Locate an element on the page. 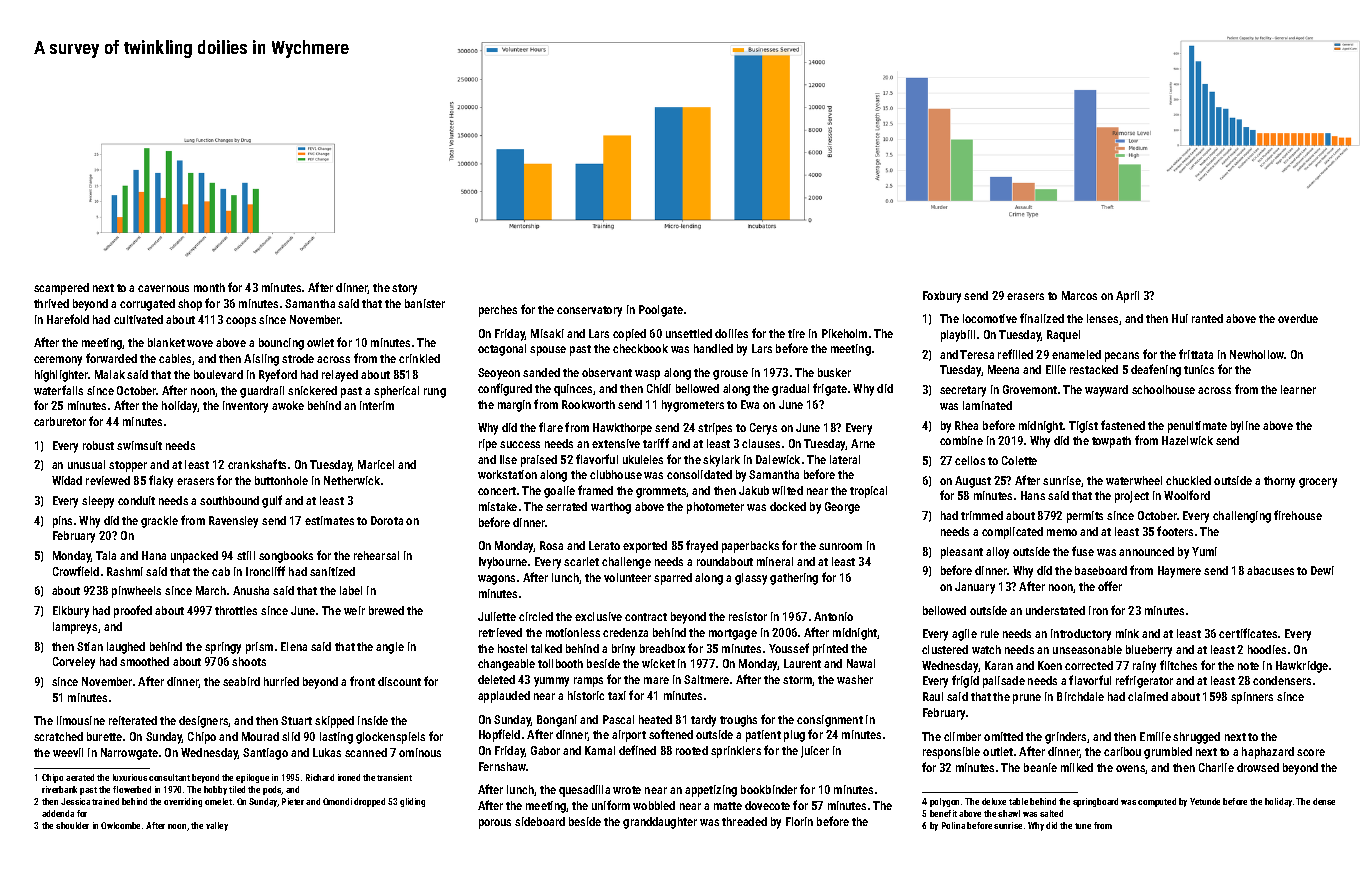 Image resolution: width=1372 pixels, height=887 pixels. story is located at coordinates (404, 289).
